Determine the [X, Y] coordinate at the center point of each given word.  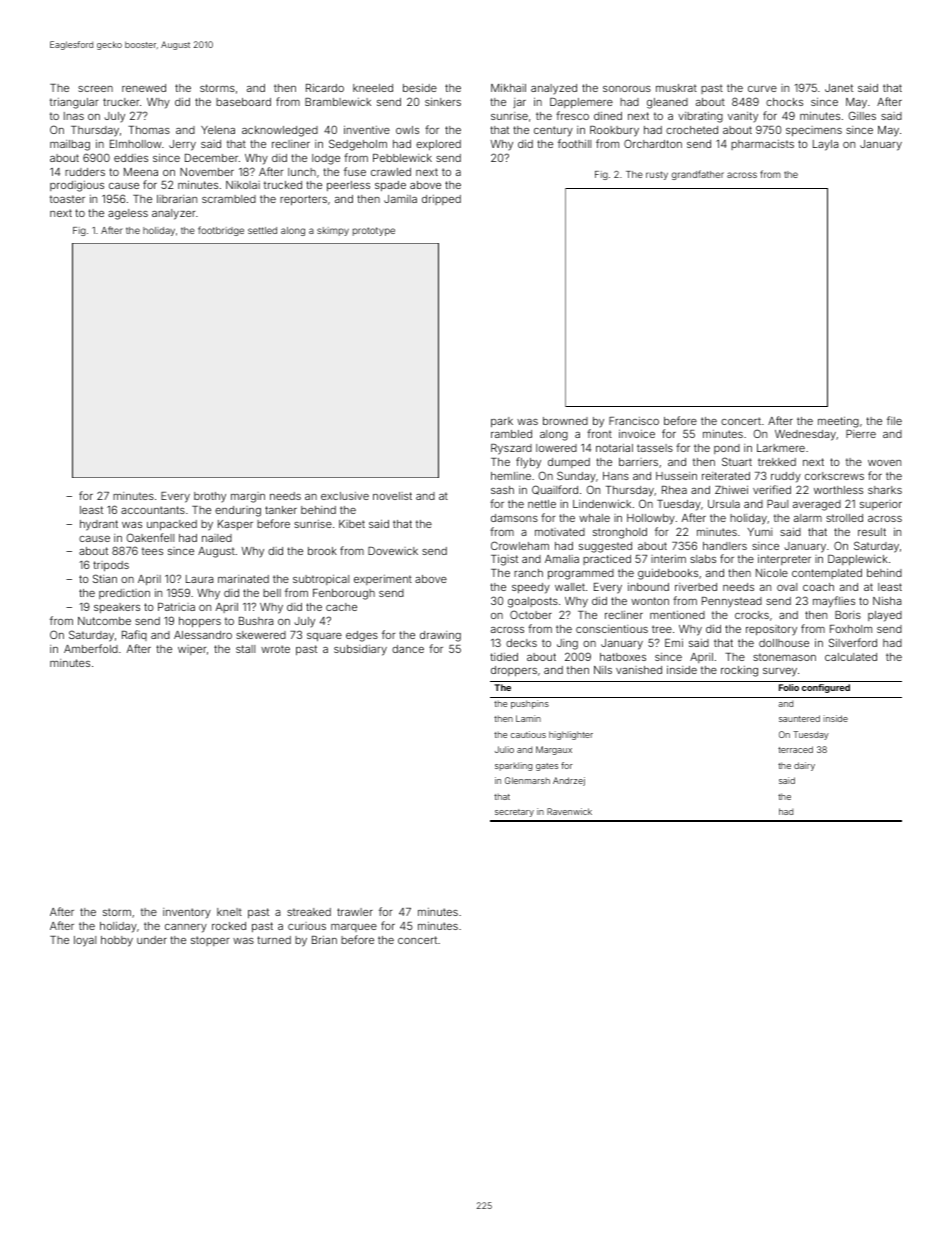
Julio [504, 749]
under [152, 940]
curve [762, 89]
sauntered [799, 718]
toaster [67, 199]
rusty [657, 175]
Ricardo [325, 88]
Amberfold [91, 648]
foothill [574, 143]
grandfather [698, 175]
